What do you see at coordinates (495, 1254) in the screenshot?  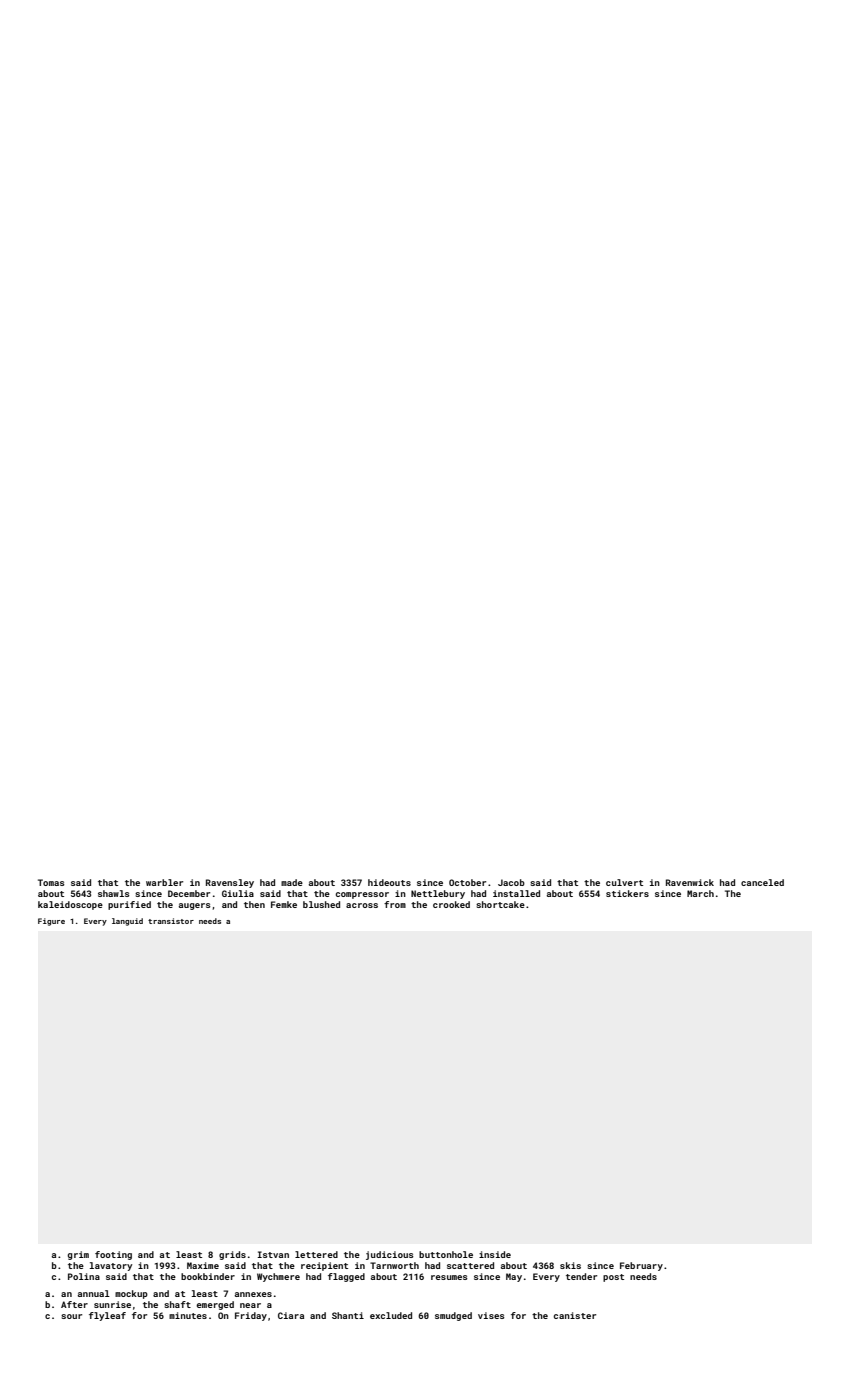 I see `inside` at bounding box center [495, 1254].
